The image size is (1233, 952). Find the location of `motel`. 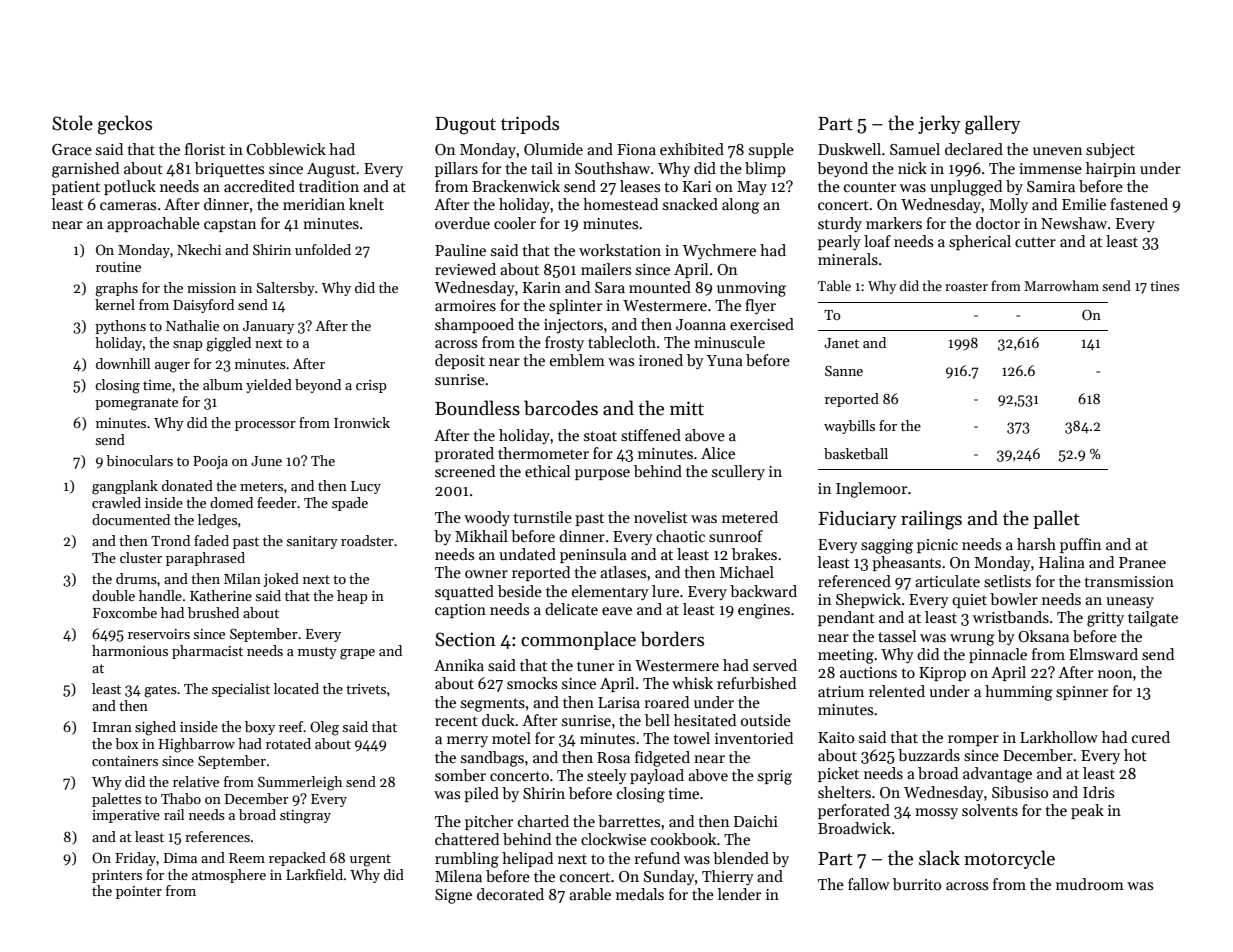

motel is located at coordinates (511, 738).
